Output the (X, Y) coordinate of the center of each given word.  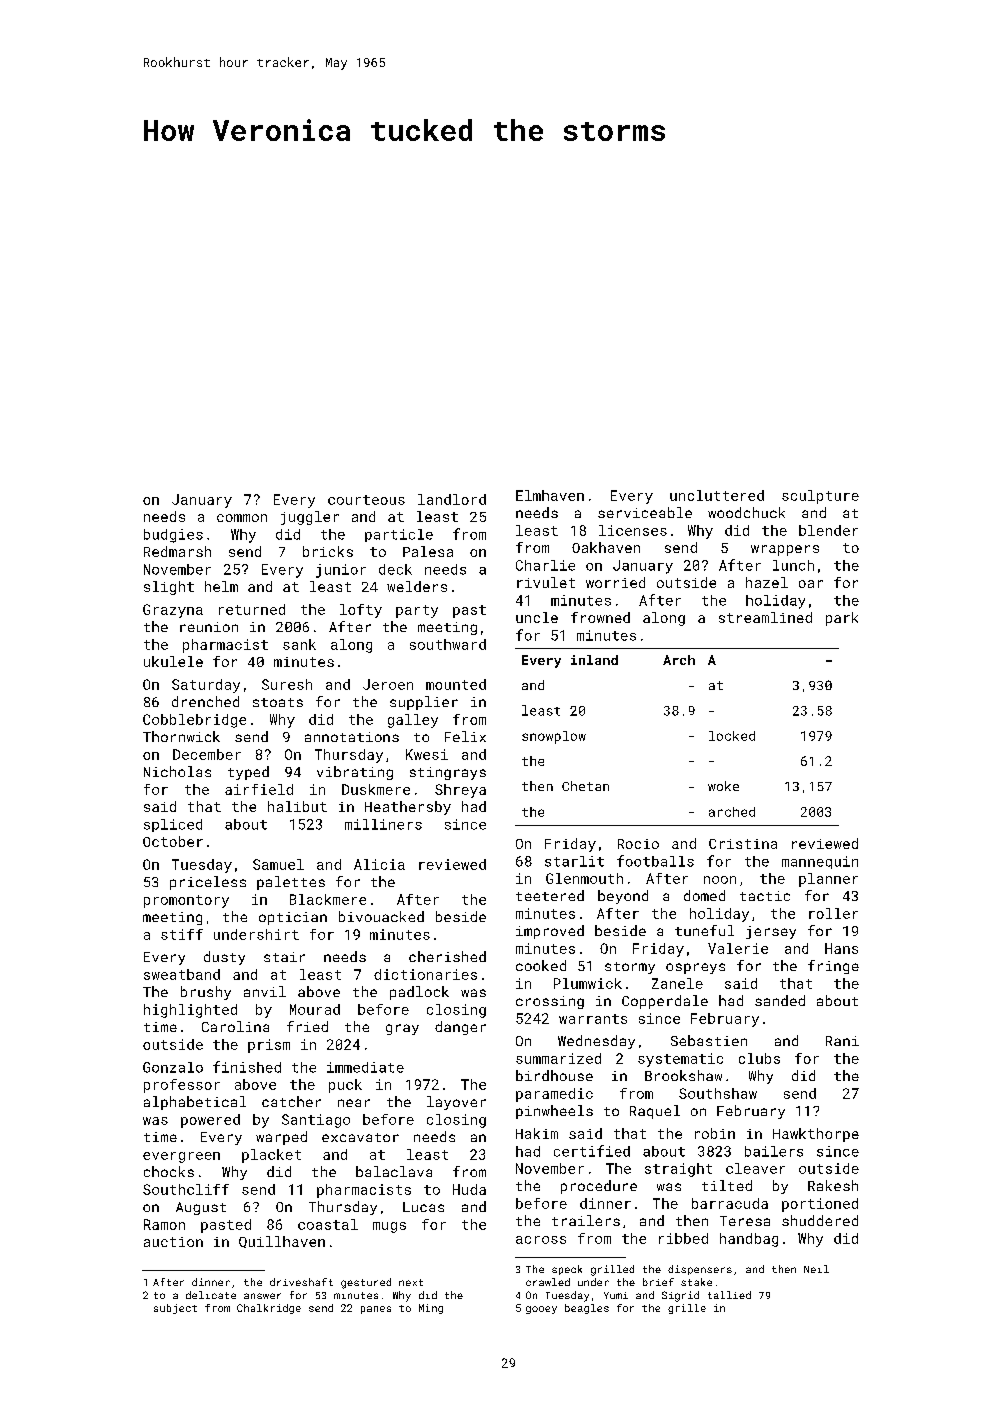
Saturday (206, 686)
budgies (173, 536)
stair (284, 957)
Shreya (460, 791)
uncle (537, 617)
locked (732, 736)
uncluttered (717, 495)
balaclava (394, 1171)
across (541, 1240)
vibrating (355, 773)
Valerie (738, 948)
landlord (452, 499)
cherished (447, 956)
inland (594, 660)
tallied (729, 1295)
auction (173, 1242)
